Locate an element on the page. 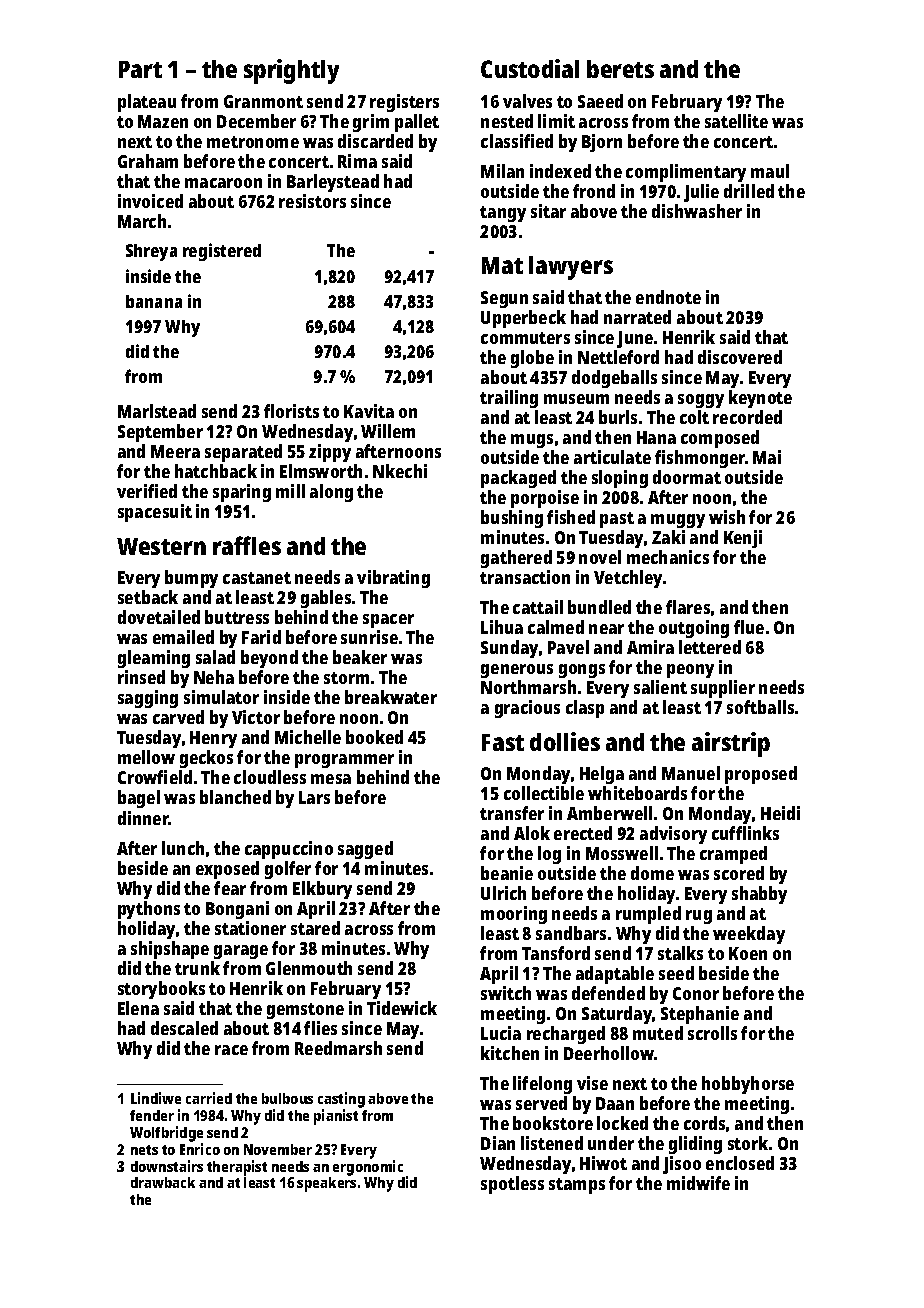 The image size is (924, 1308). ergonomic is located at coordinates (368, 1168).
